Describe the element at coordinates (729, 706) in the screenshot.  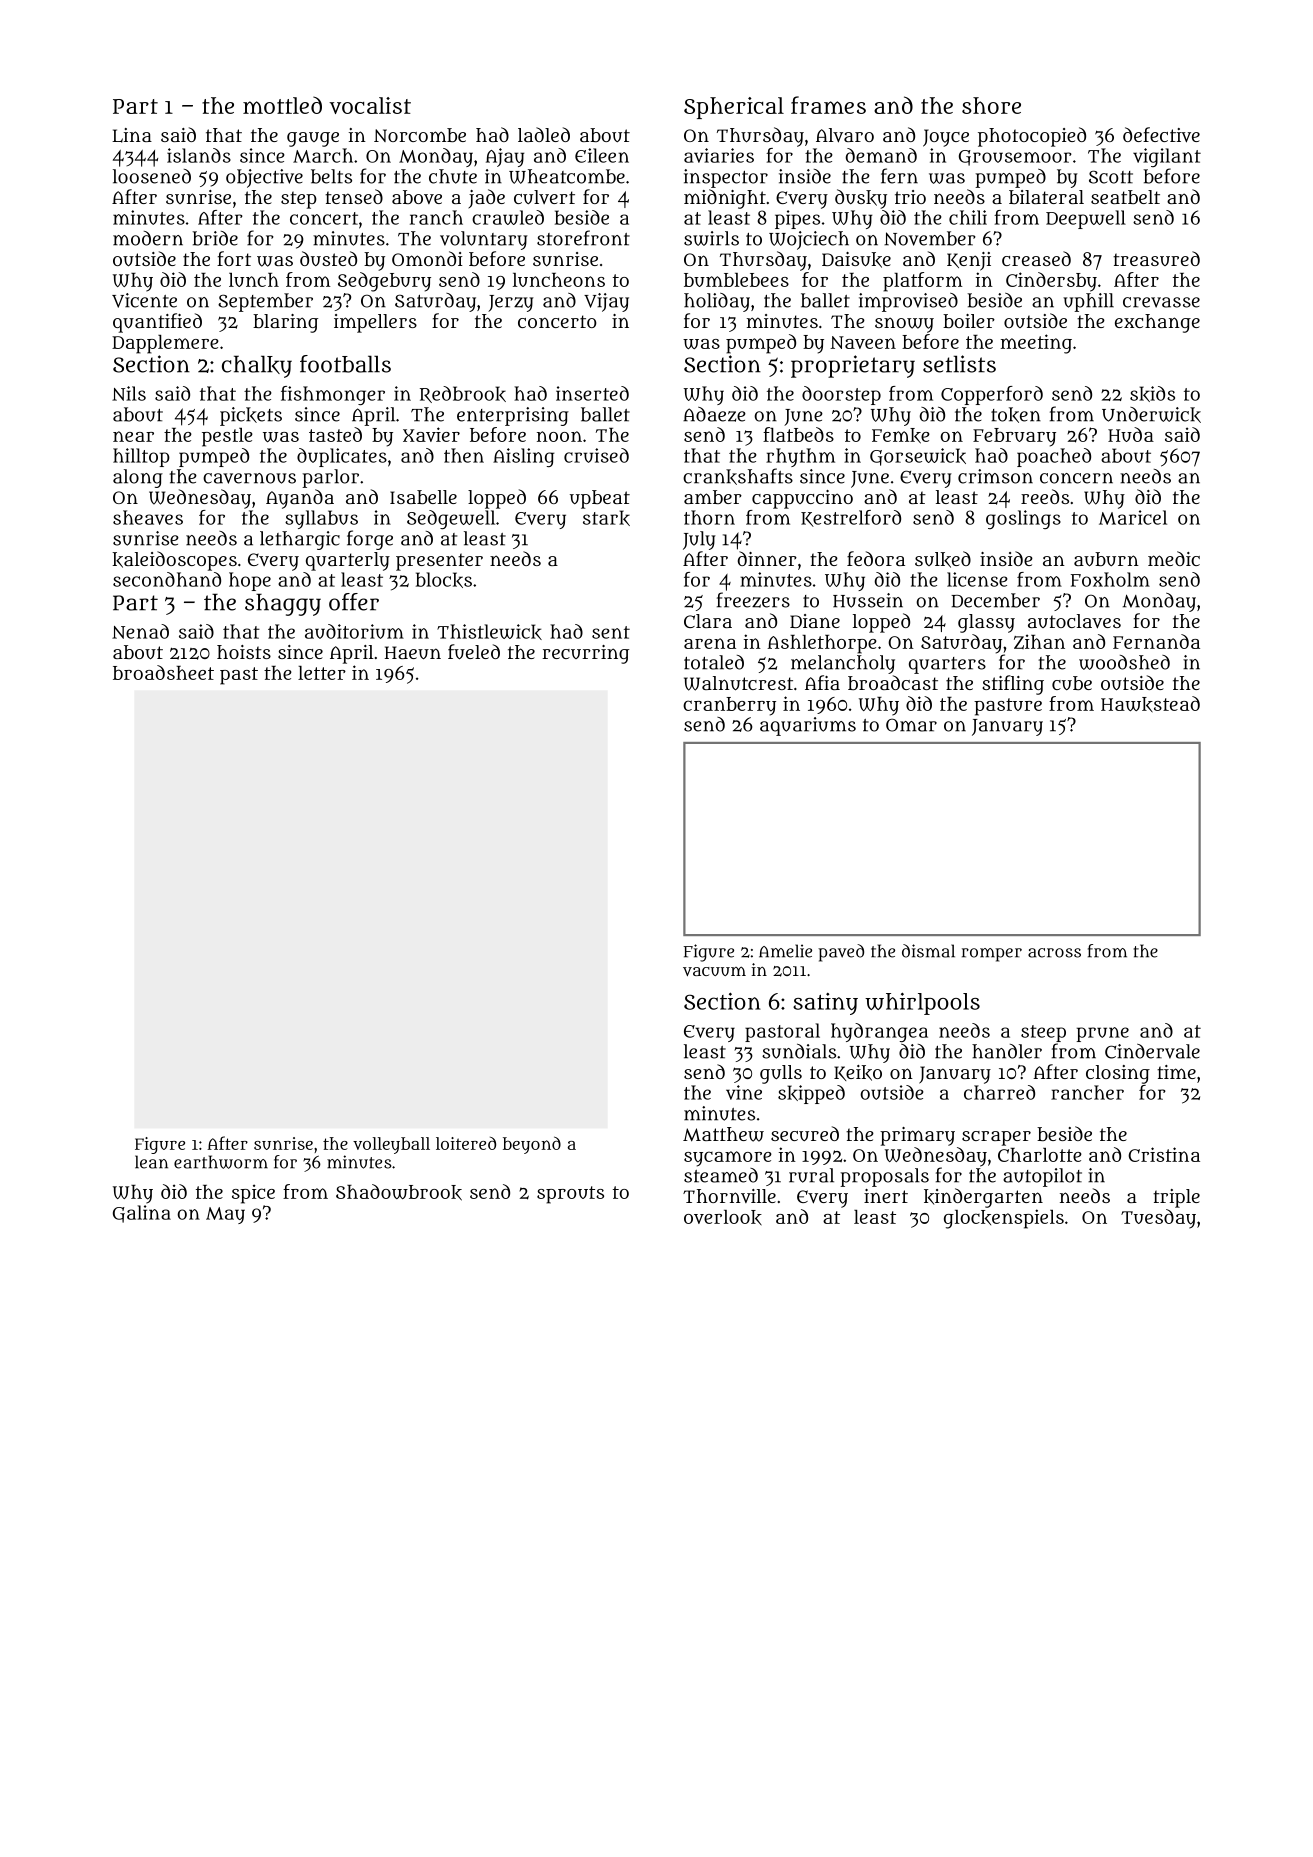
I see `cranberry` at that location.
